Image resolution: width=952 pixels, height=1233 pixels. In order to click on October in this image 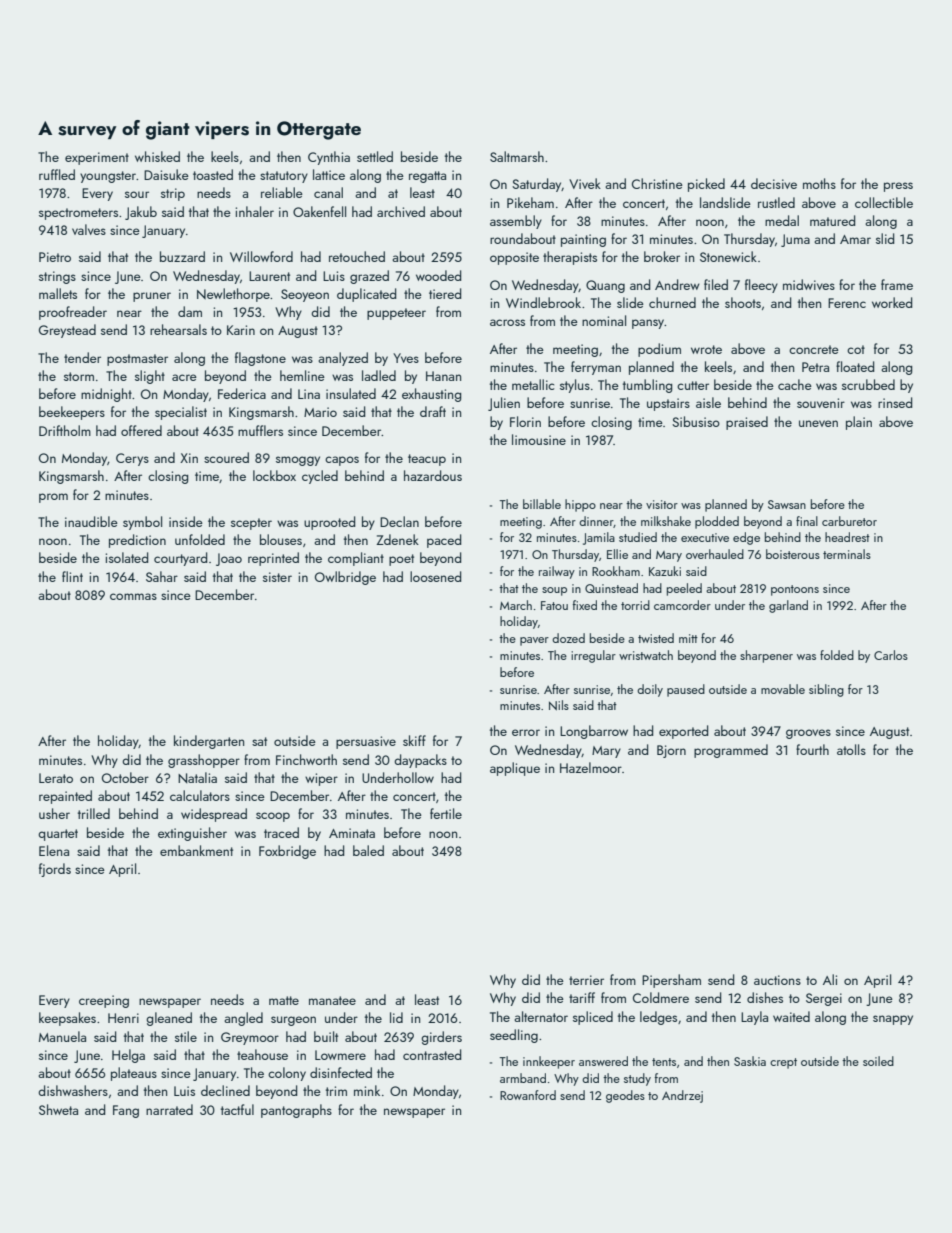, I will do `click(125, 777)`.
